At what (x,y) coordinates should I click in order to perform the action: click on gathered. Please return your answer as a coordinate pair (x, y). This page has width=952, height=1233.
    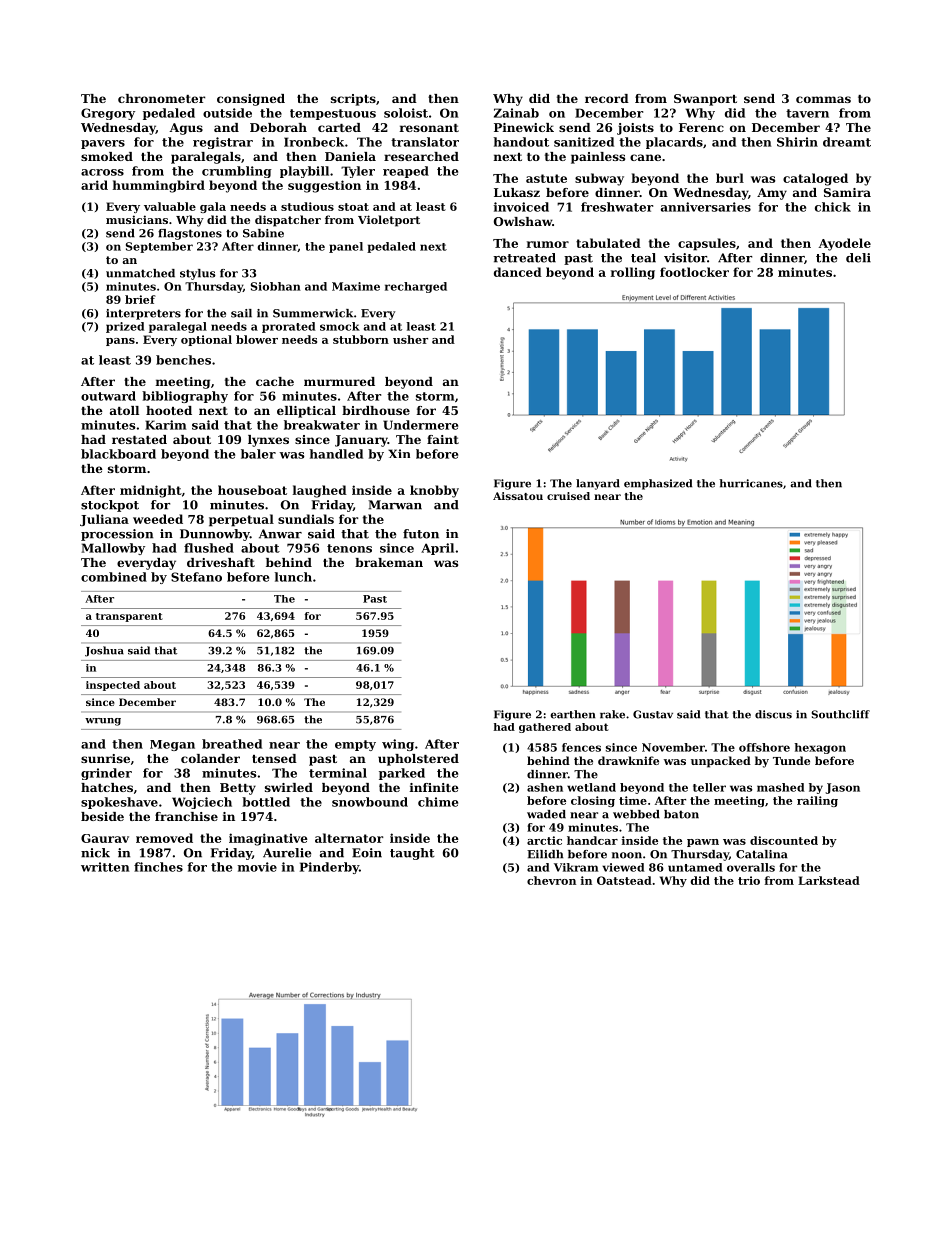
    Looking at the image, I should click on (545, 728).
